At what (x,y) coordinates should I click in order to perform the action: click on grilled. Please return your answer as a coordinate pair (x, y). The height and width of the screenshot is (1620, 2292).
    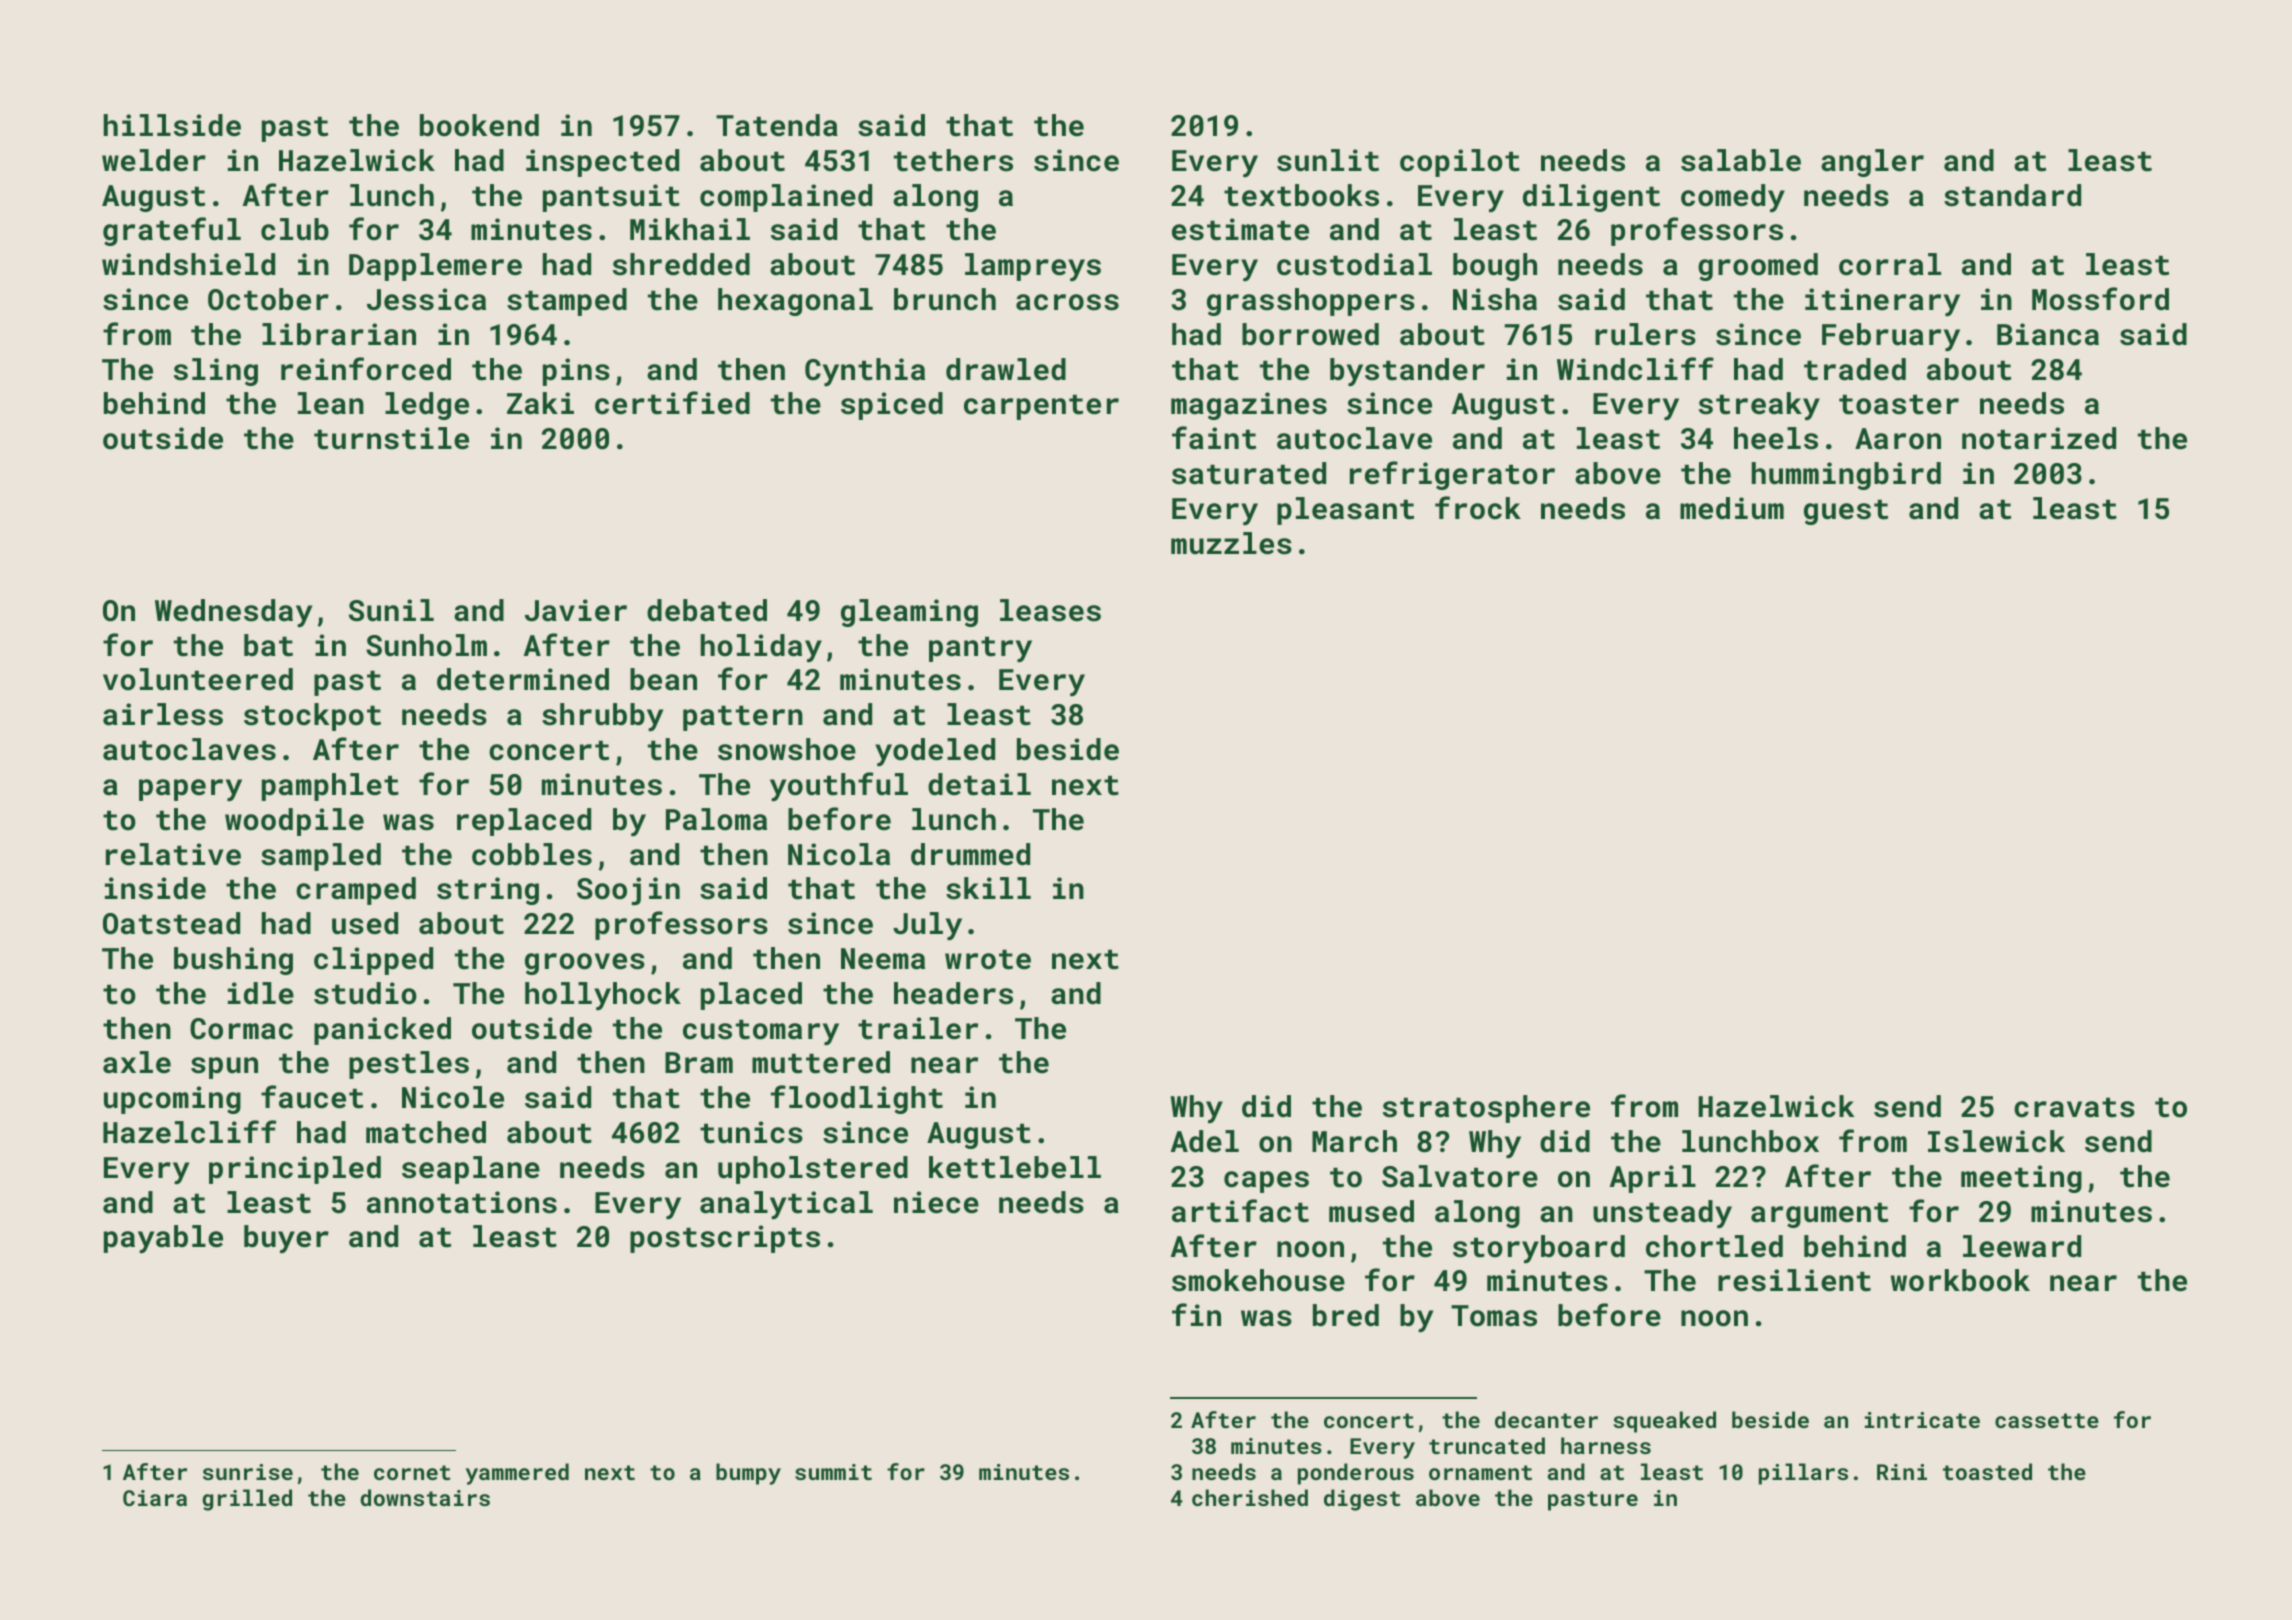
    Looking at the image, I should click on (247, 1500).
